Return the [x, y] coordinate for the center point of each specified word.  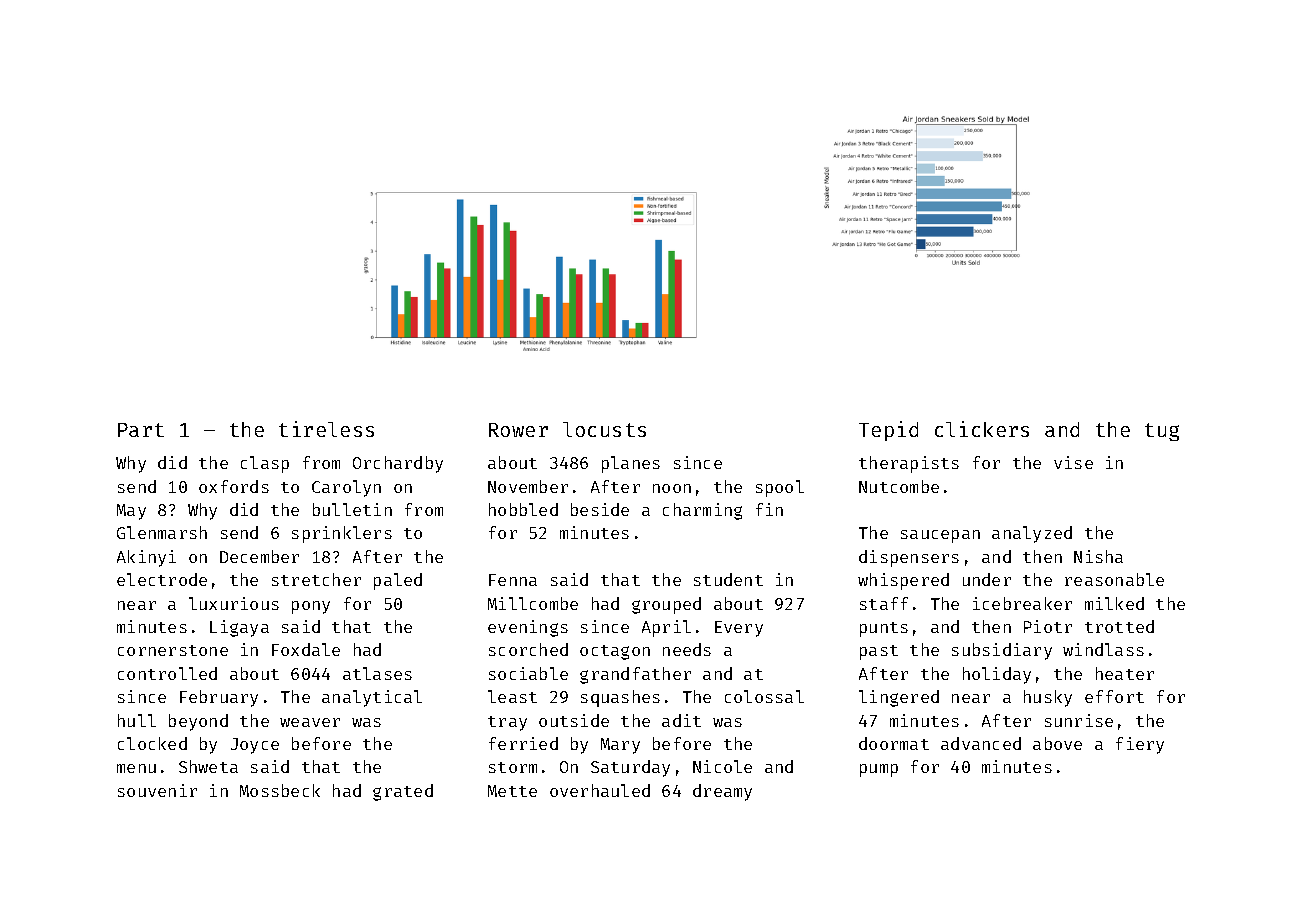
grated [403, 792]
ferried [523, 743]
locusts [604, 429]
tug [1162, 432]
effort [1114, 696]
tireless [326, 429]
